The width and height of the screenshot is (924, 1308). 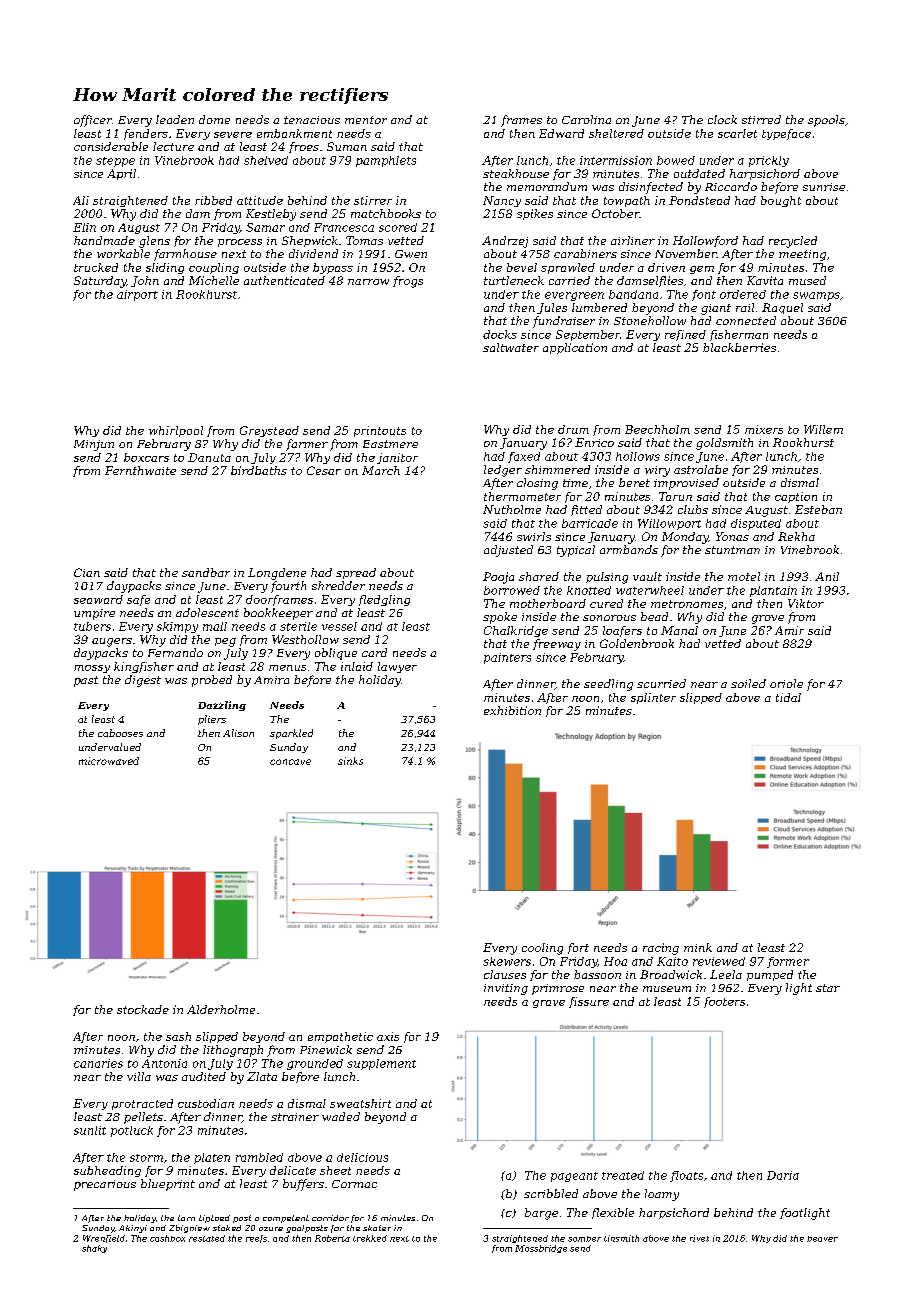 I want to click on sinks, so click(x=350, y=761).
